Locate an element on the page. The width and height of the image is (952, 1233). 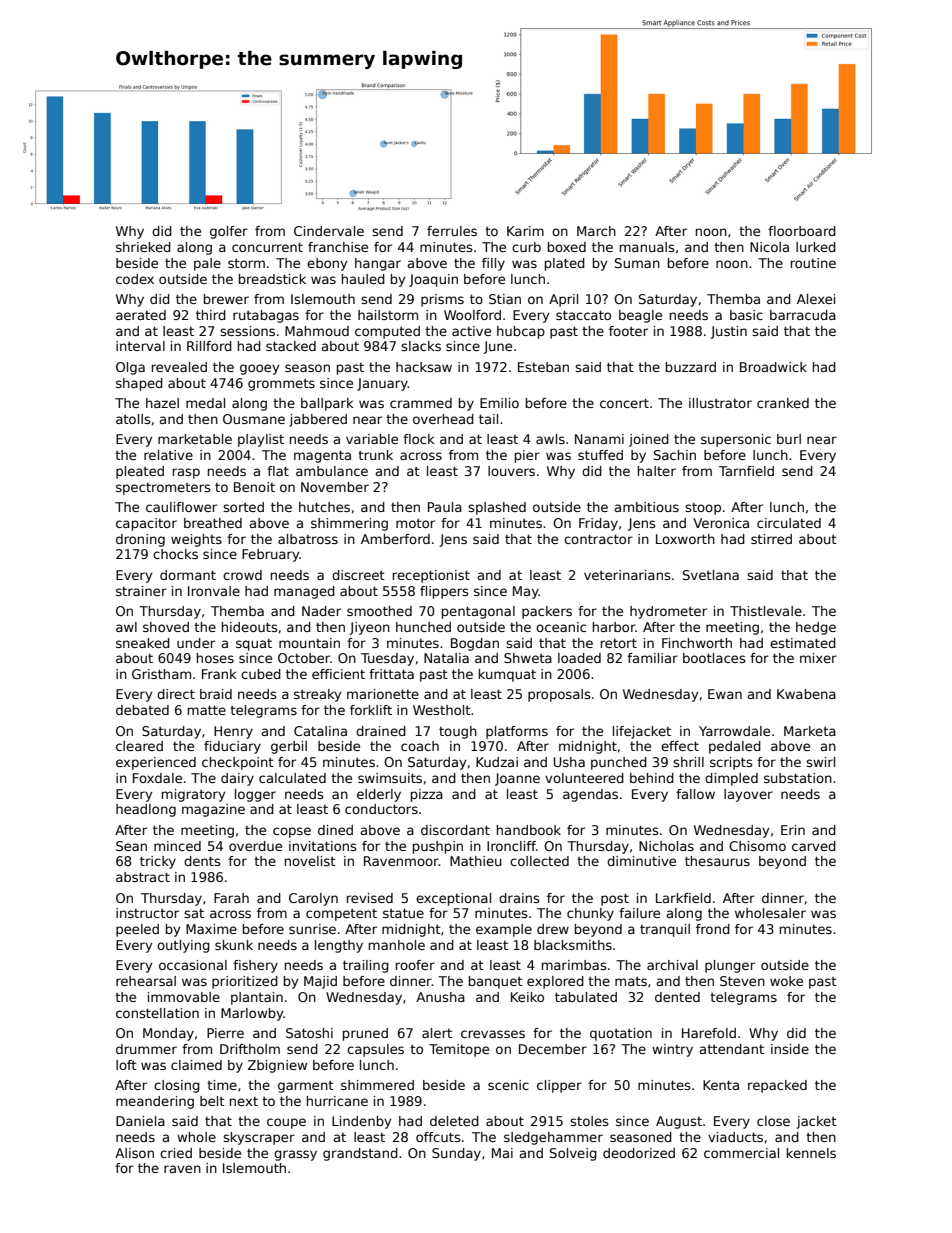
familiar is located at coordinates (652, 658).
